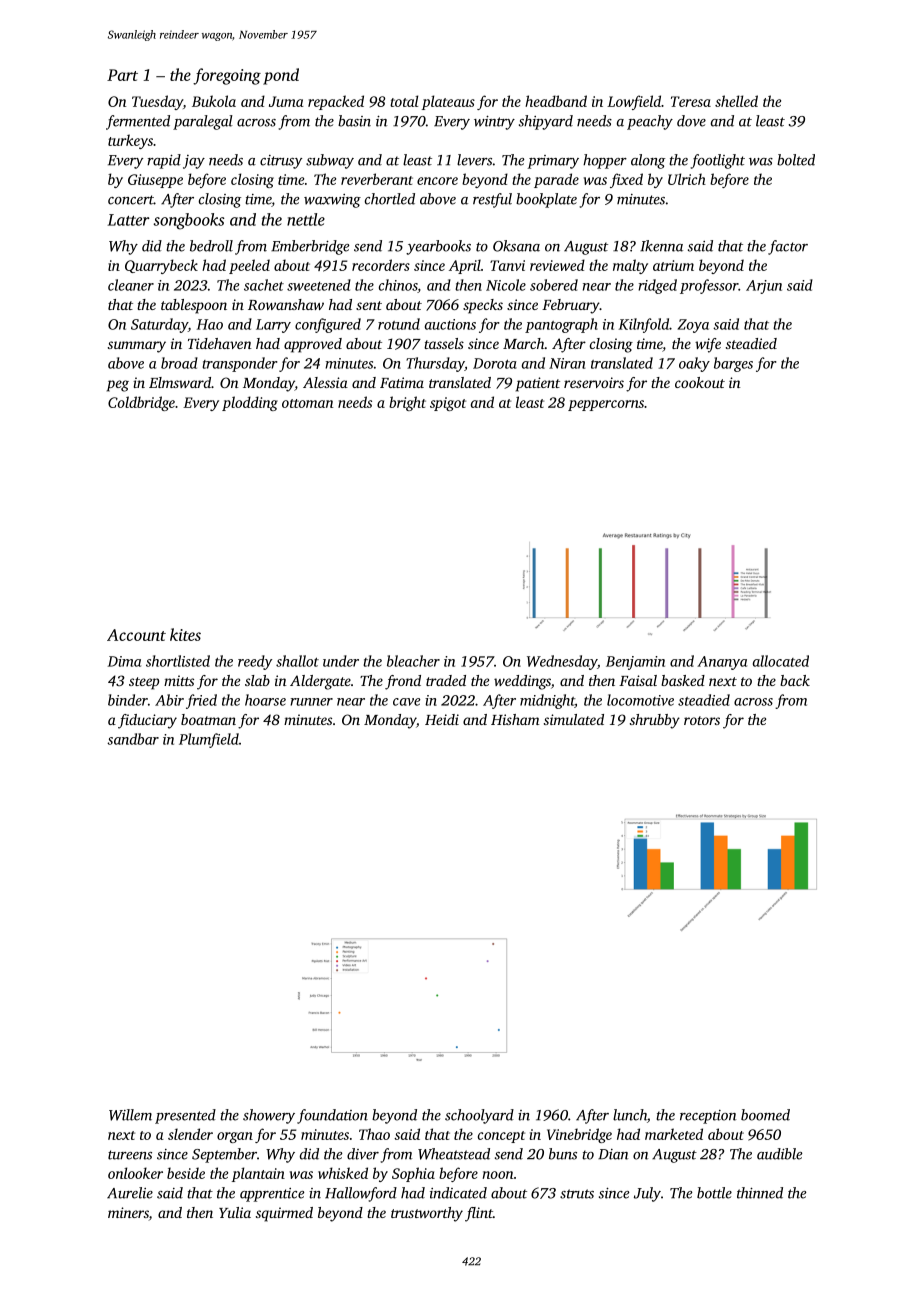 This document has width=924, height=1308. I want to click on boomed, so click(765, 1115).
